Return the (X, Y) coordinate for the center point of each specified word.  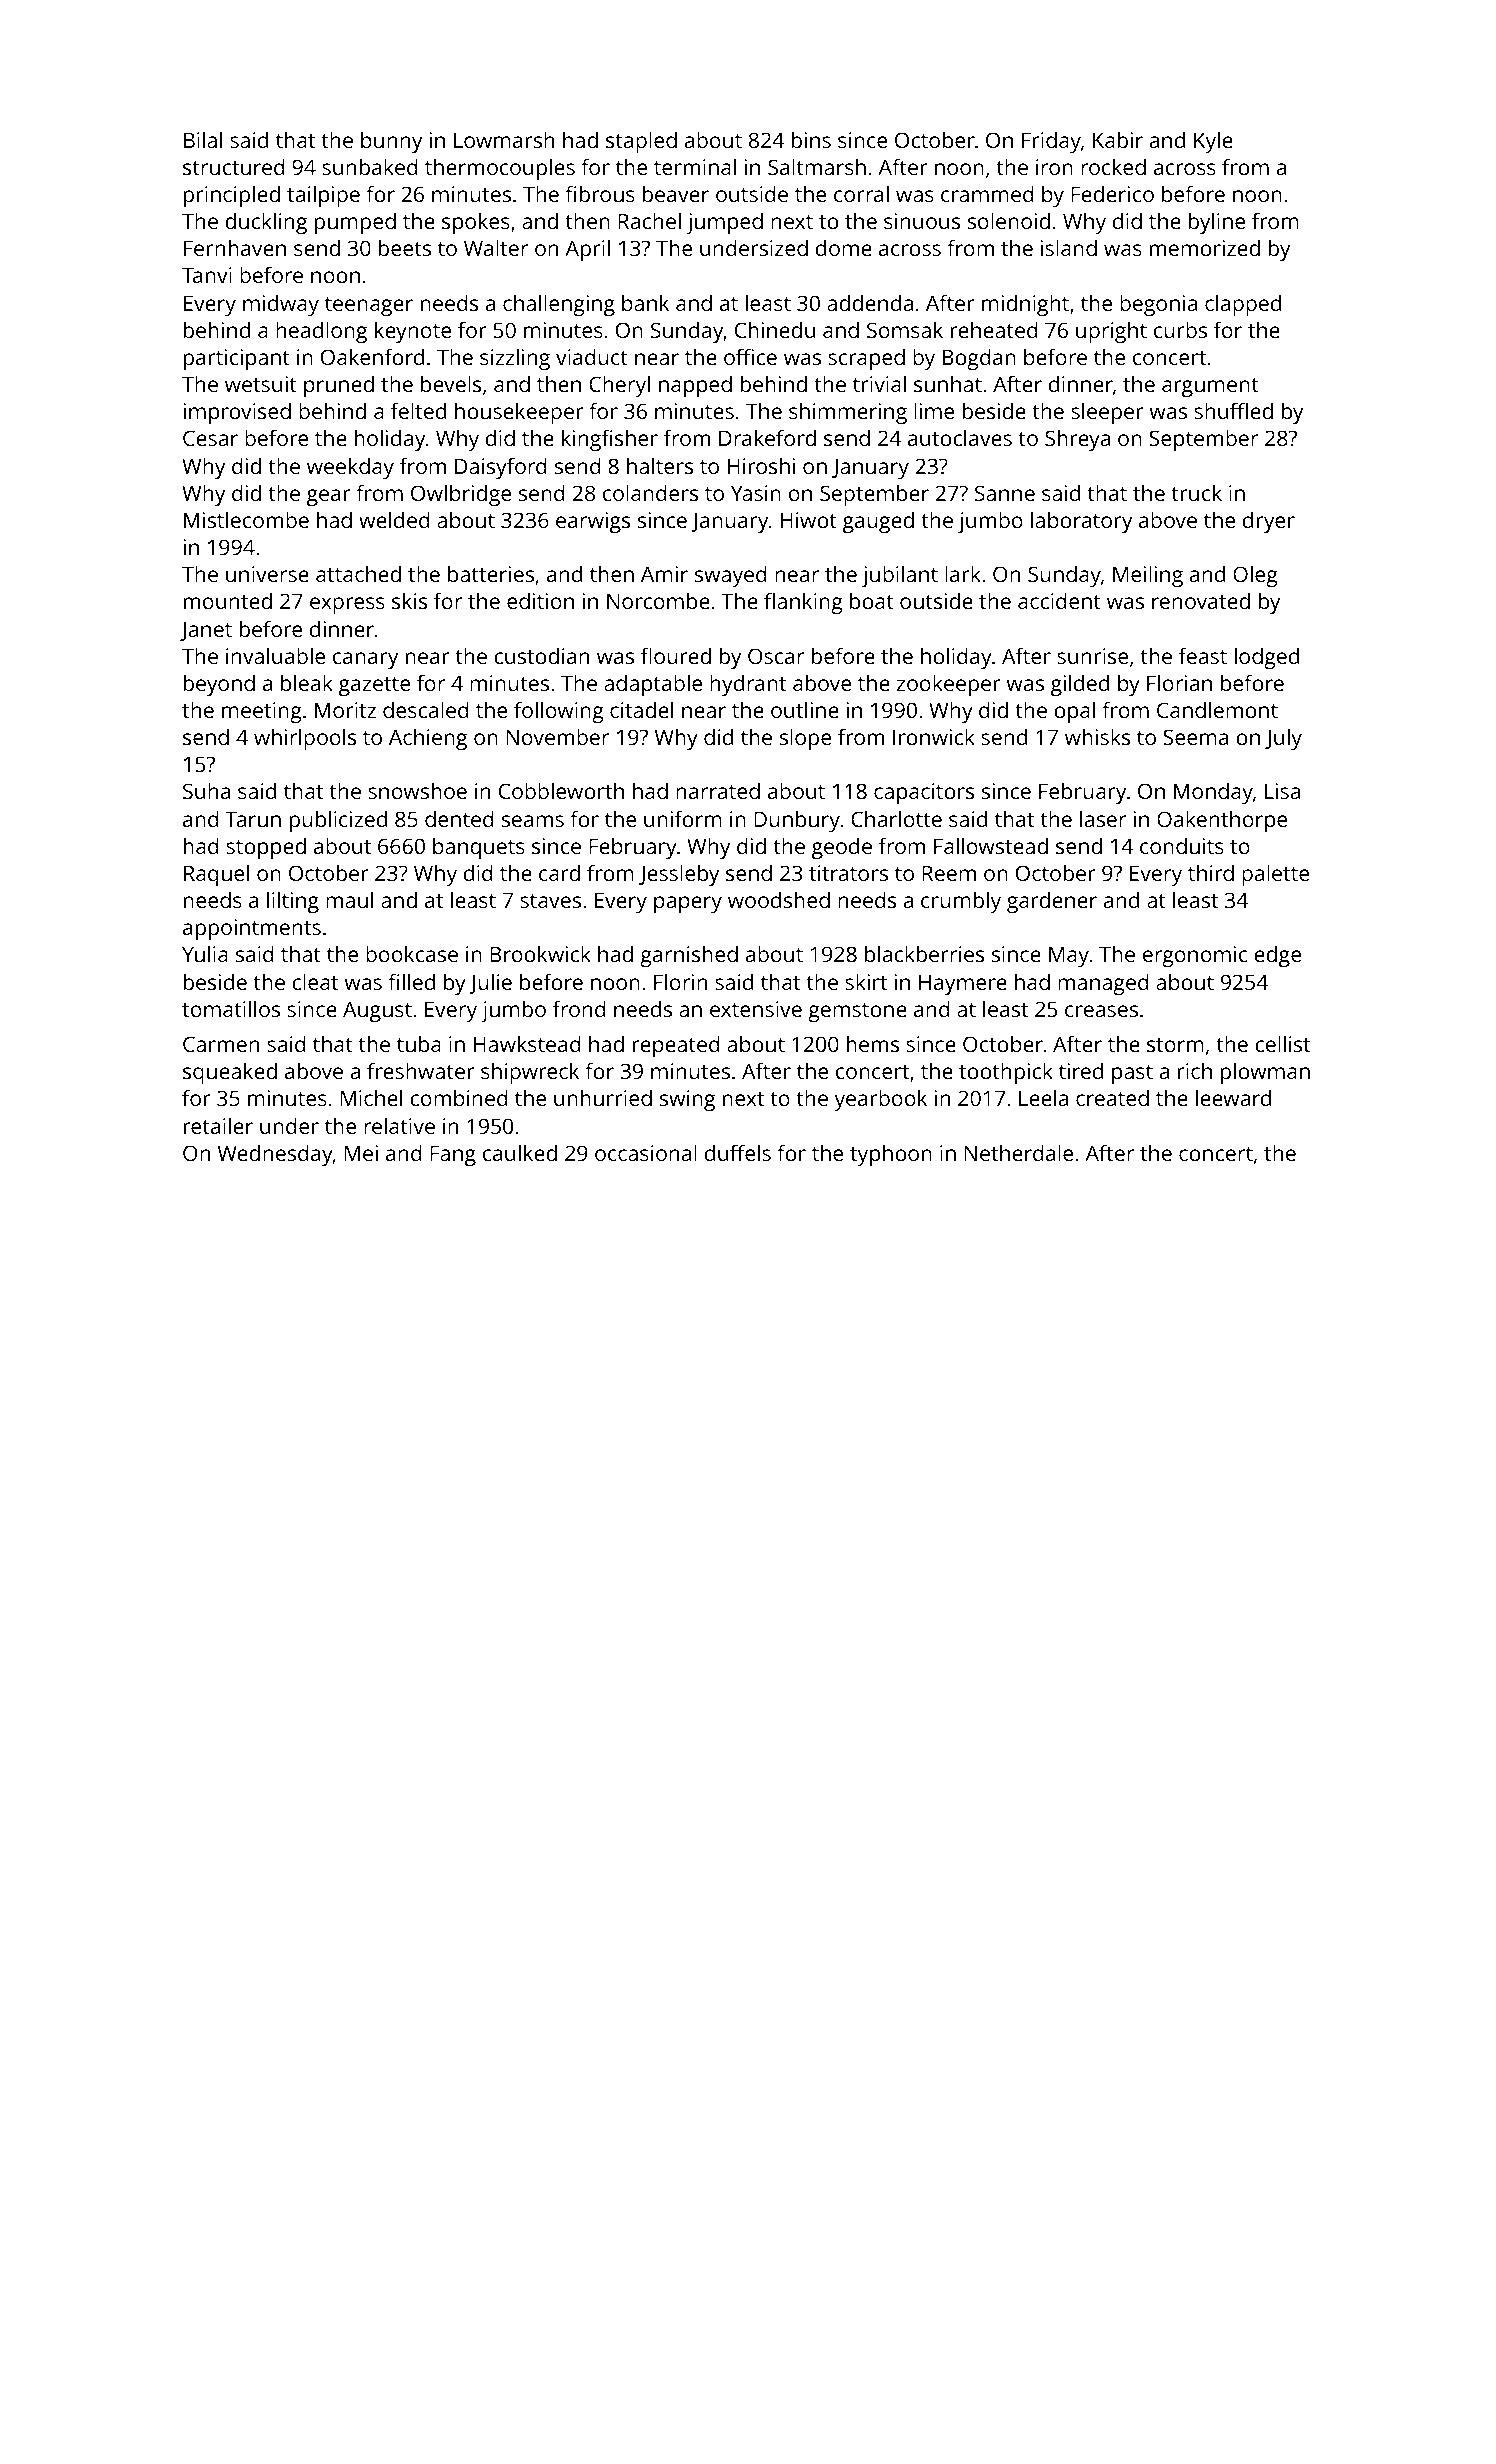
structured (234, 166)
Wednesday (275, 1155)
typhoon (891, 1155)
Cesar (210, 438)
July (1283, 739)
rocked (1113, 166)
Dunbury (797, 821)
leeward (1233, 1097)
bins (811, 139)
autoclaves (960, 437)
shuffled (1233, 410)
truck (1196, 492)
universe (267, 574)
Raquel (216, 875)
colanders (650, 492)
